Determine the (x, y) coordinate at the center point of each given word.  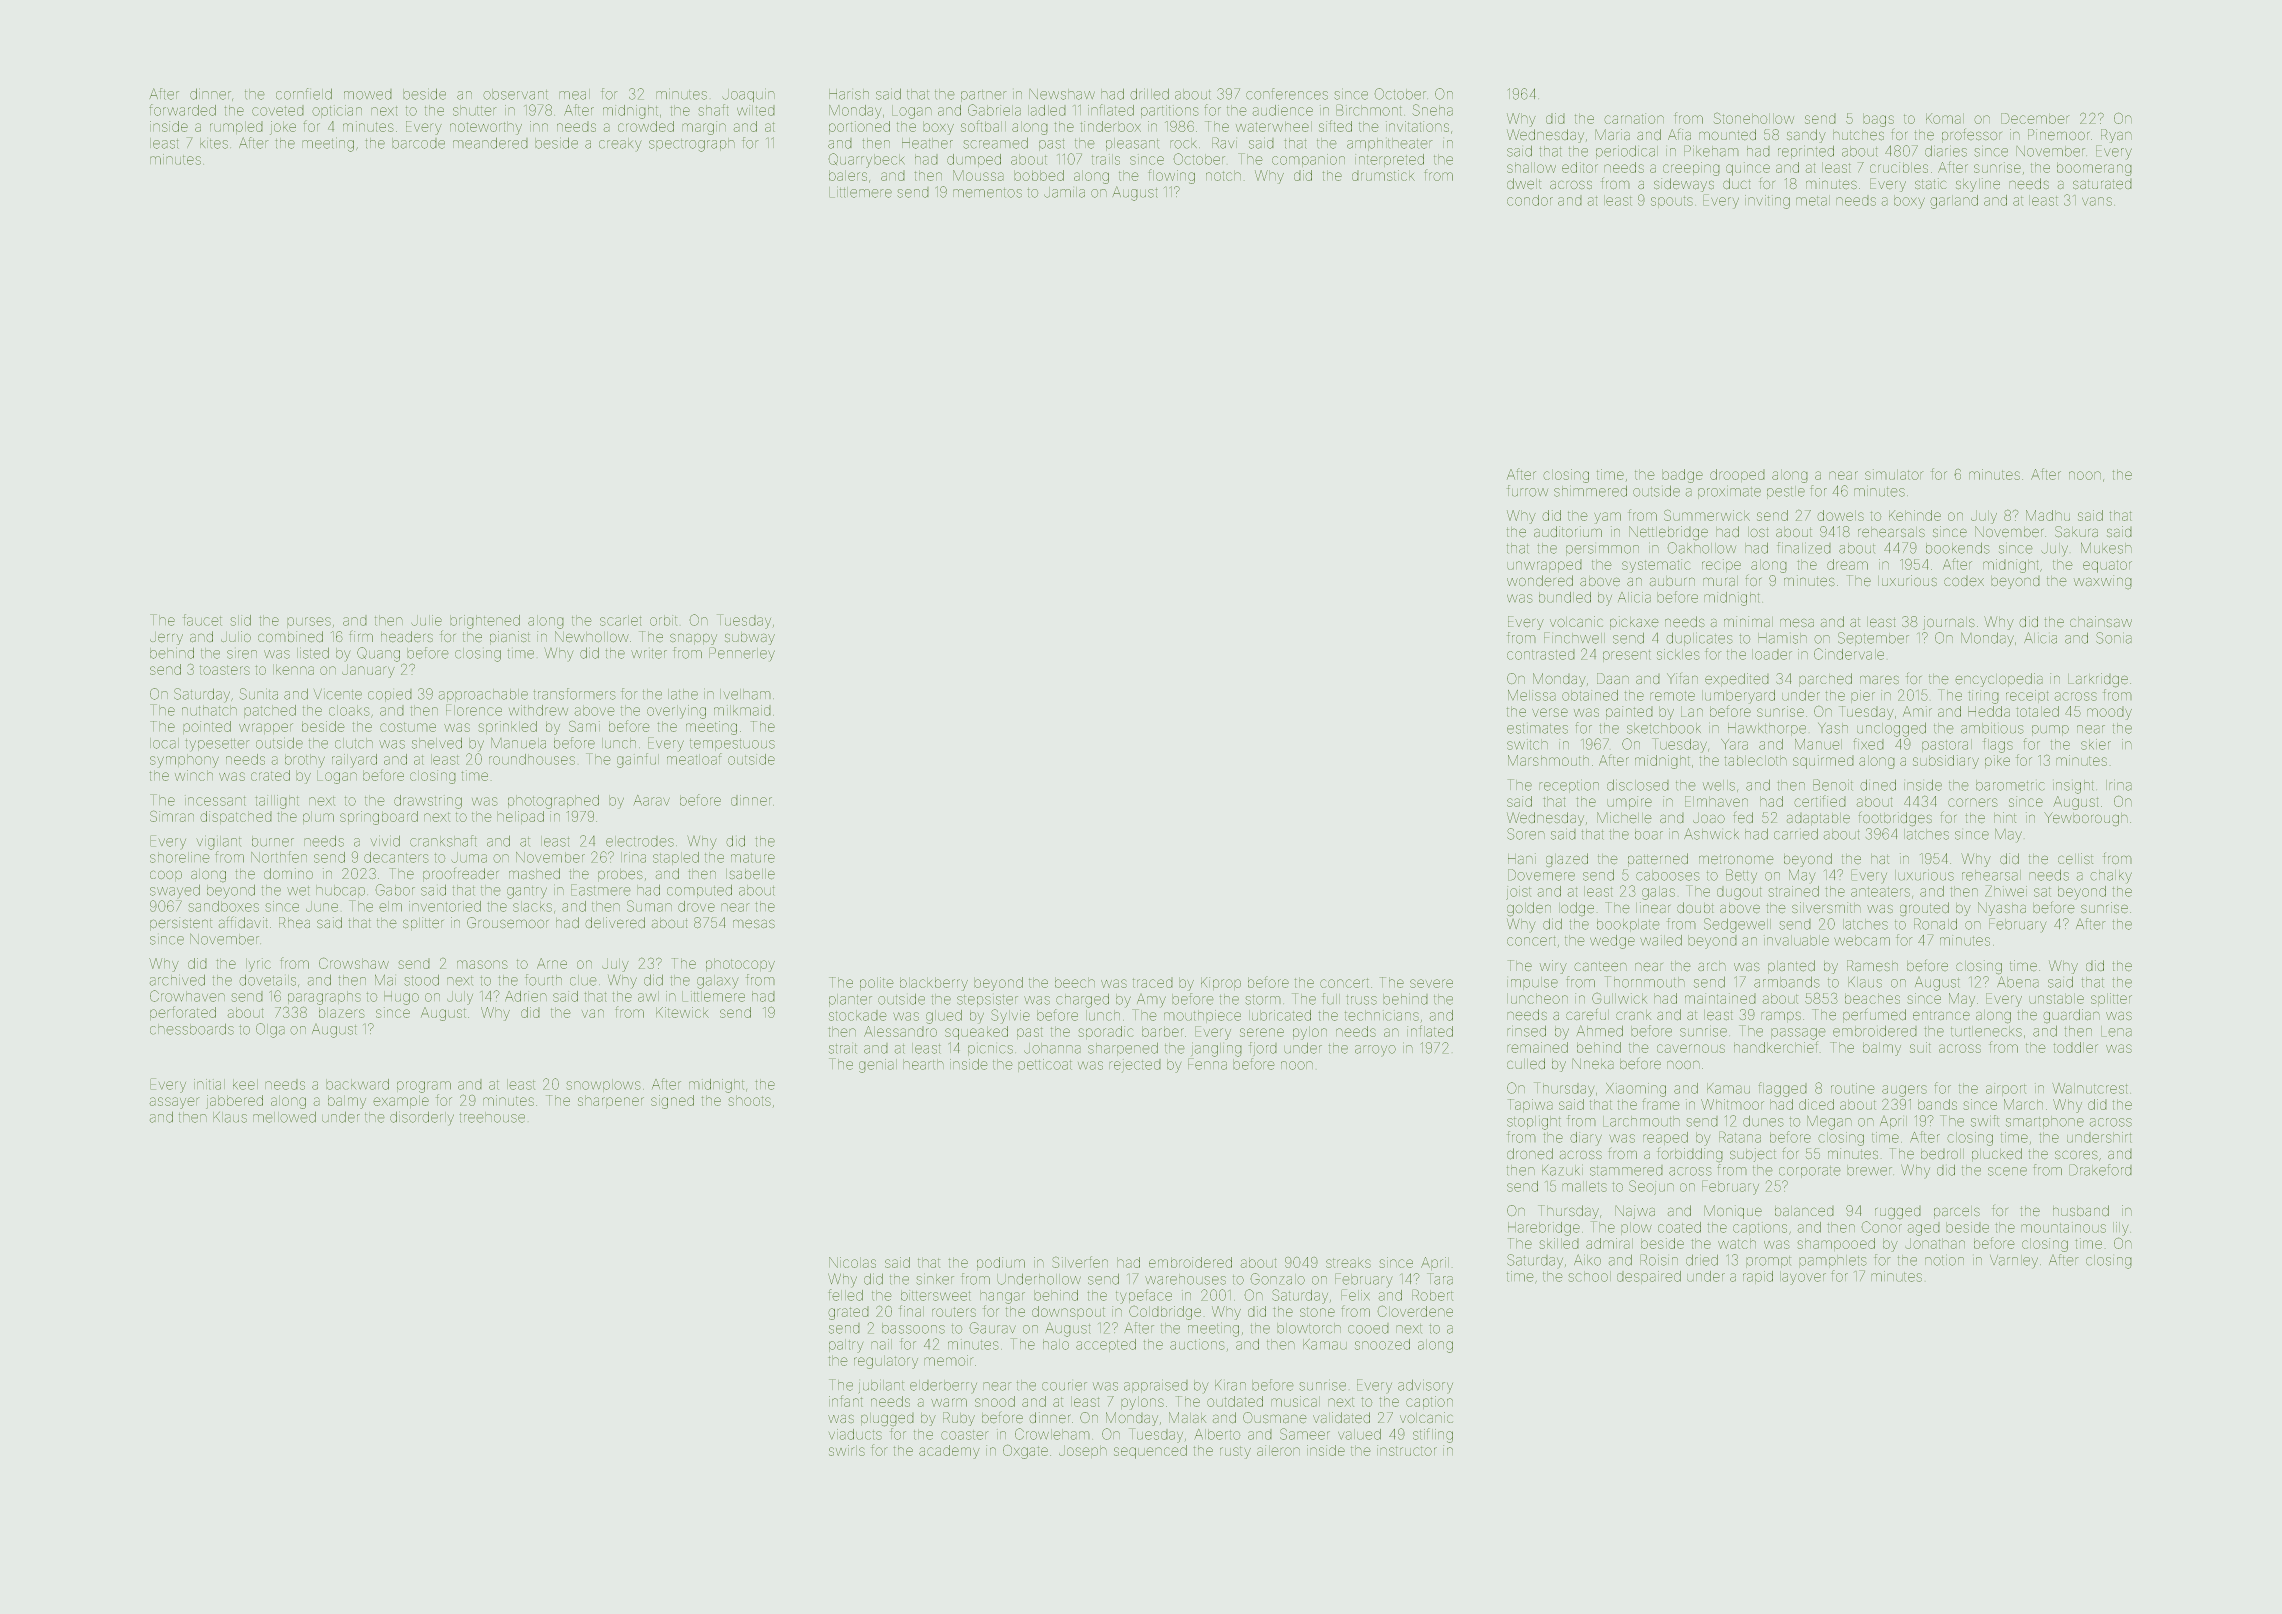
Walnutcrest (2090, 1088)
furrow (1527, 491)
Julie (426, 620)
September (1873, 639)
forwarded (182, 110)
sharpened (1123, 1049)
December (2035, 118)
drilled (1149, 94)
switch (1527, 744)
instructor (1407, 1450)
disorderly (422, 1118)
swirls (847, 1450)
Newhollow (592, 637)
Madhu (2048, 515)
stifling (1433, 1435)
